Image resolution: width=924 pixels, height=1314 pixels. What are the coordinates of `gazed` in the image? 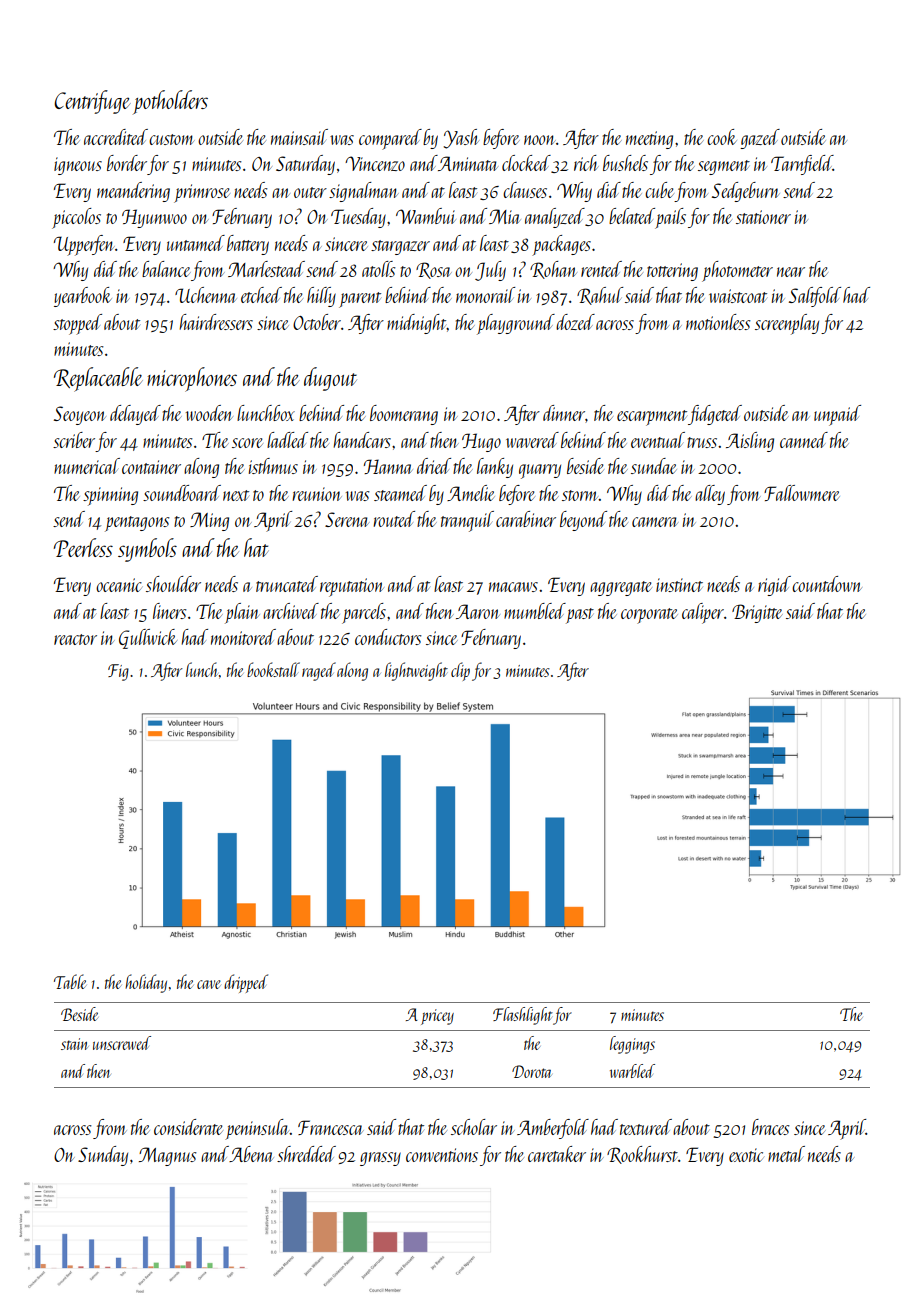 It's located at (760, 139).
